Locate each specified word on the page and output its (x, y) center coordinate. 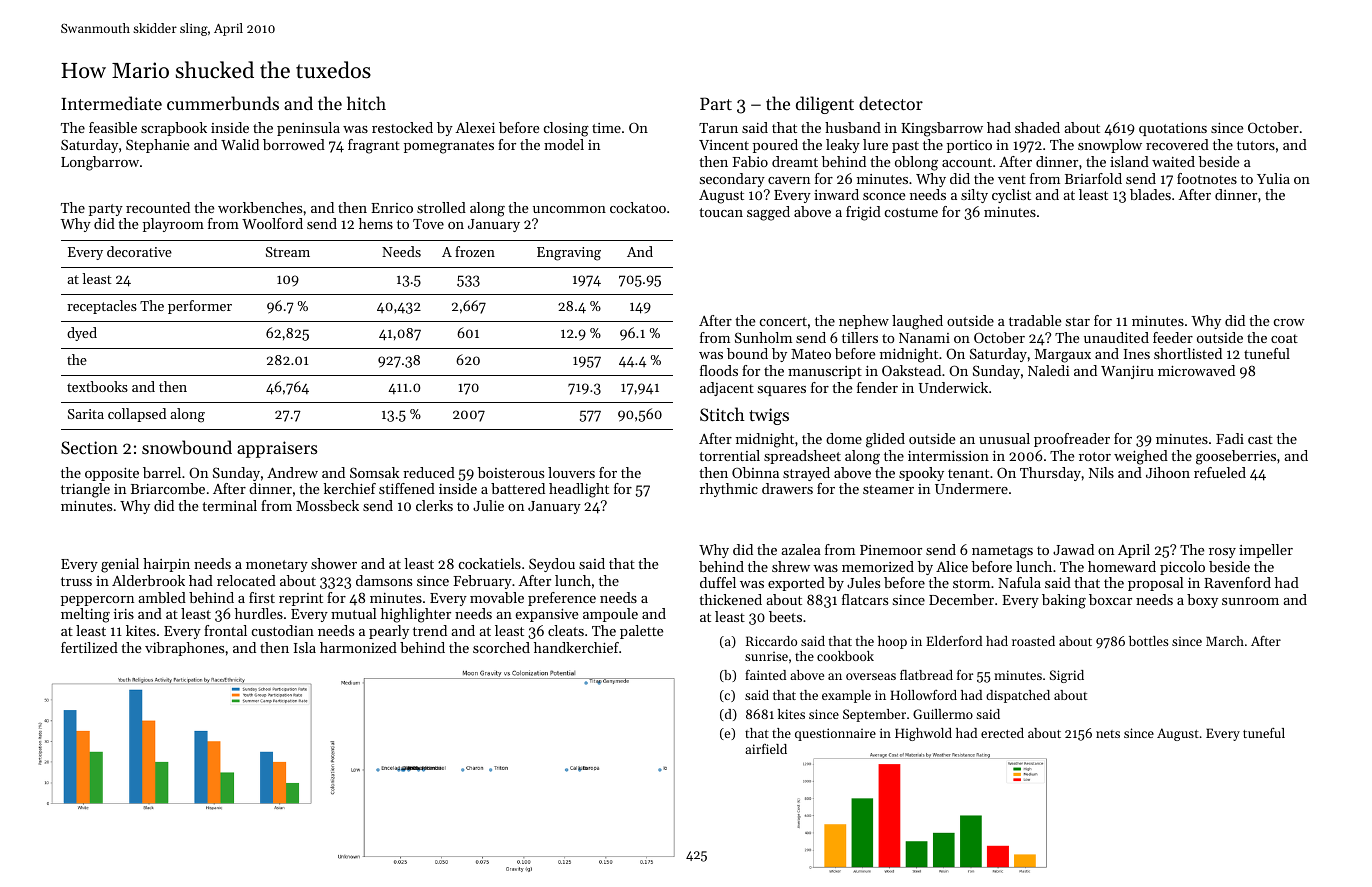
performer (200, 307)
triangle (85, 490)
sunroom (1250, 601)
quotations (1173, 129)
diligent (825, 105)
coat (1284, 338)
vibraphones (184, 649)
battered (518, 488)
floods (719, 370)
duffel (718, 582)
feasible (113, 127)
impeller (1266, 551)
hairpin (166, 565)
